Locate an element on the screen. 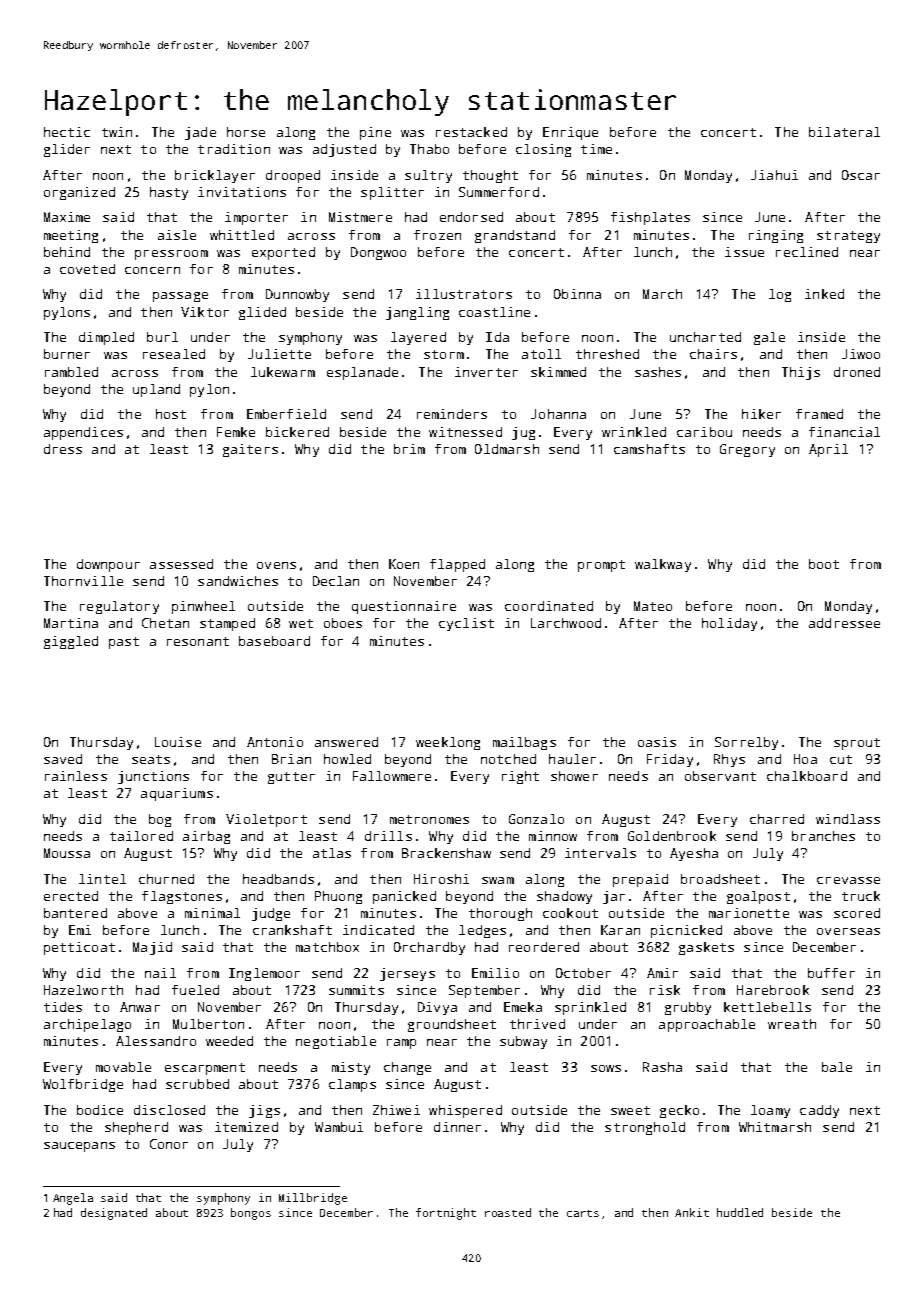 The width and height of the screenshot is (924, 1308). brim is located at coordinates (409, 449).
